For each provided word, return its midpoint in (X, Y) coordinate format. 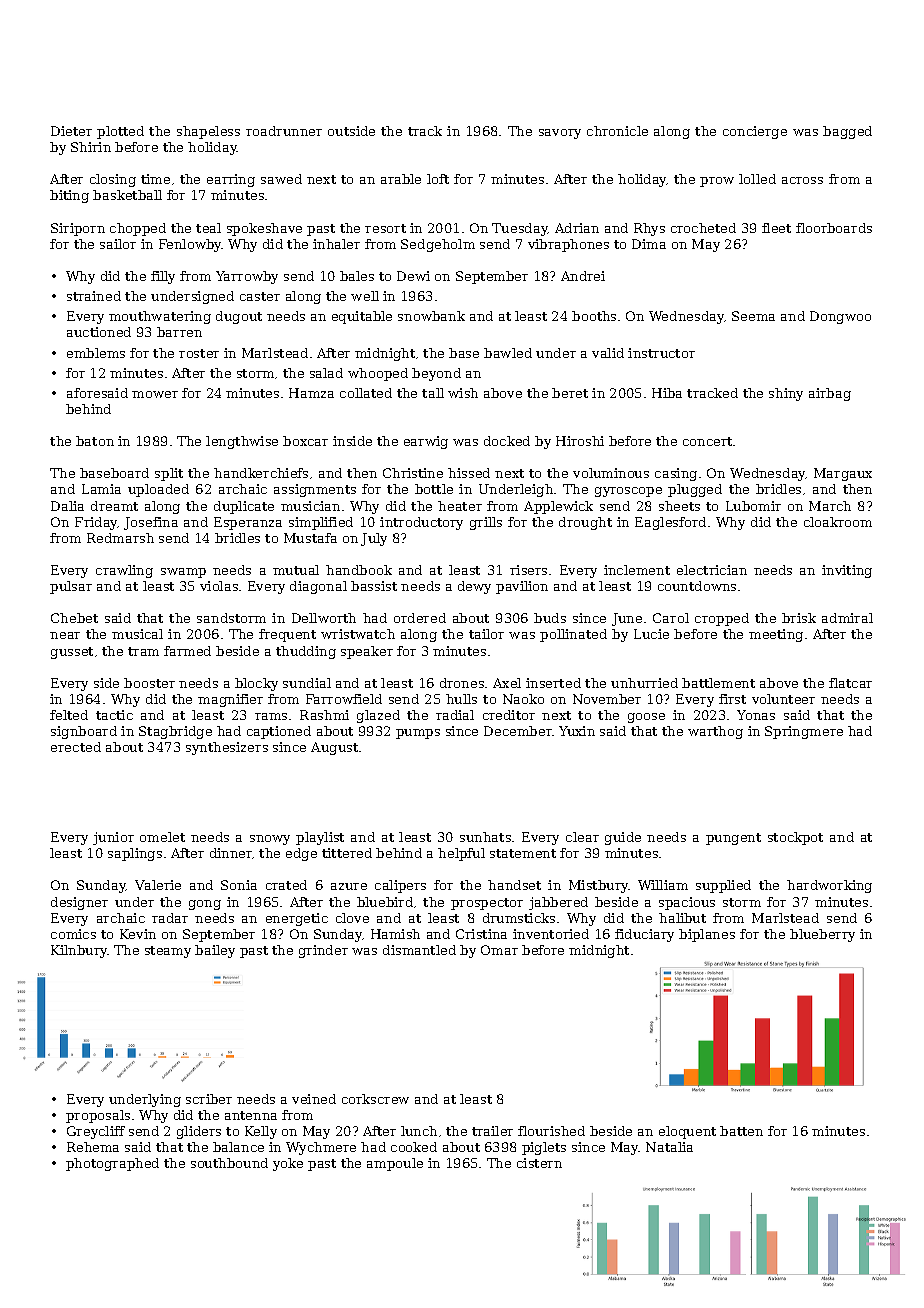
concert (708, 441)
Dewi (413, 276)
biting (69, 196)
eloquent (687, 1132)
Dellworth (324, 618)
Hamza (311, 393)
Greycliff (96, 1132)
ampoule (395, 1164)
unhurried (644, 683)
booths (594, 316)
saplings (135, 854)
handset (514, 885)
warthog (715, 732)
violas (219, 586)
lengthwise (242, 442)
